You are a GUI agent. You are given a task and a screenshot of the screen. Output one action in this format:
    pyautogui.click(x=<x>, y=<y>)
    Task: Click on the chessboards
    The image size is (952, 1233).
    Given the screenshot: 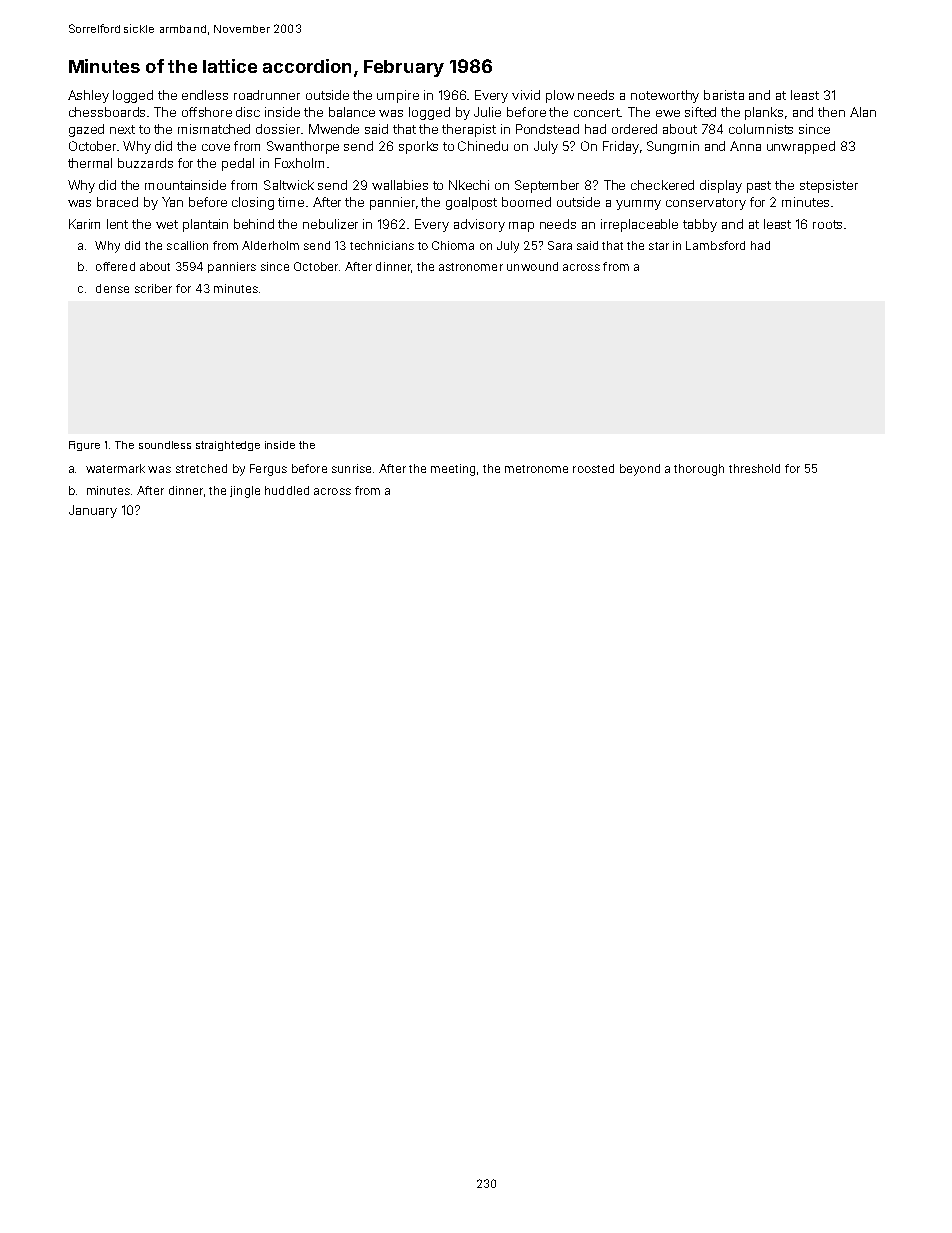 What is the action you would take?
    pyautogui.click(x=107, y=112)
